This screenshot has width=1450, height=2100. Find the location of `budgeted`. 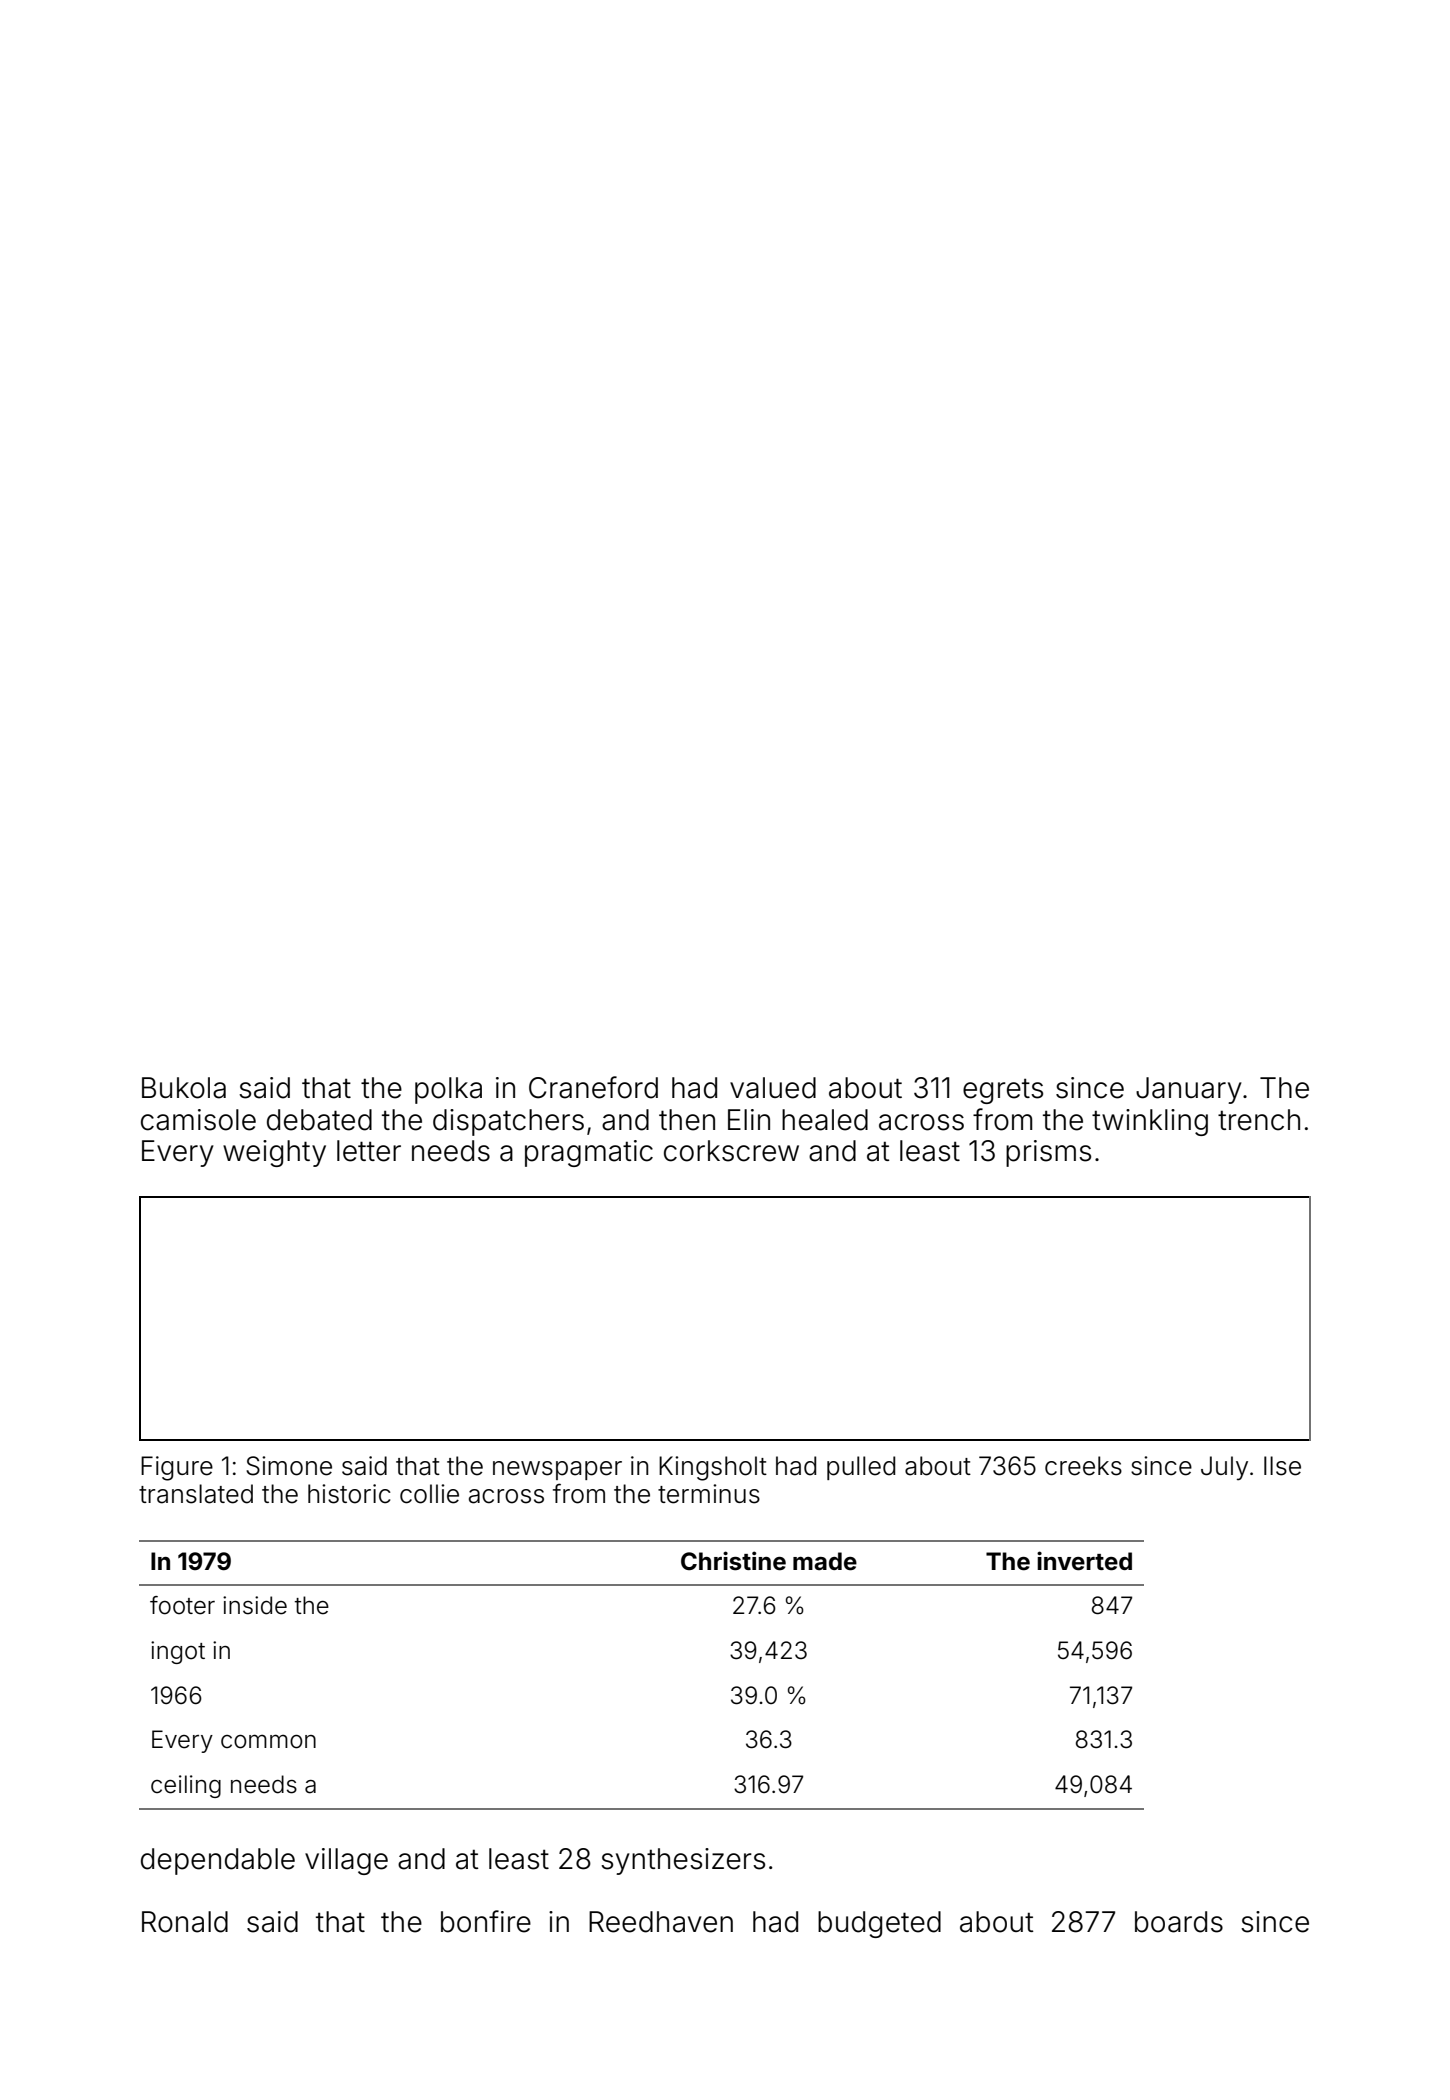

budgeted is located at coordinates (879, 1924).
